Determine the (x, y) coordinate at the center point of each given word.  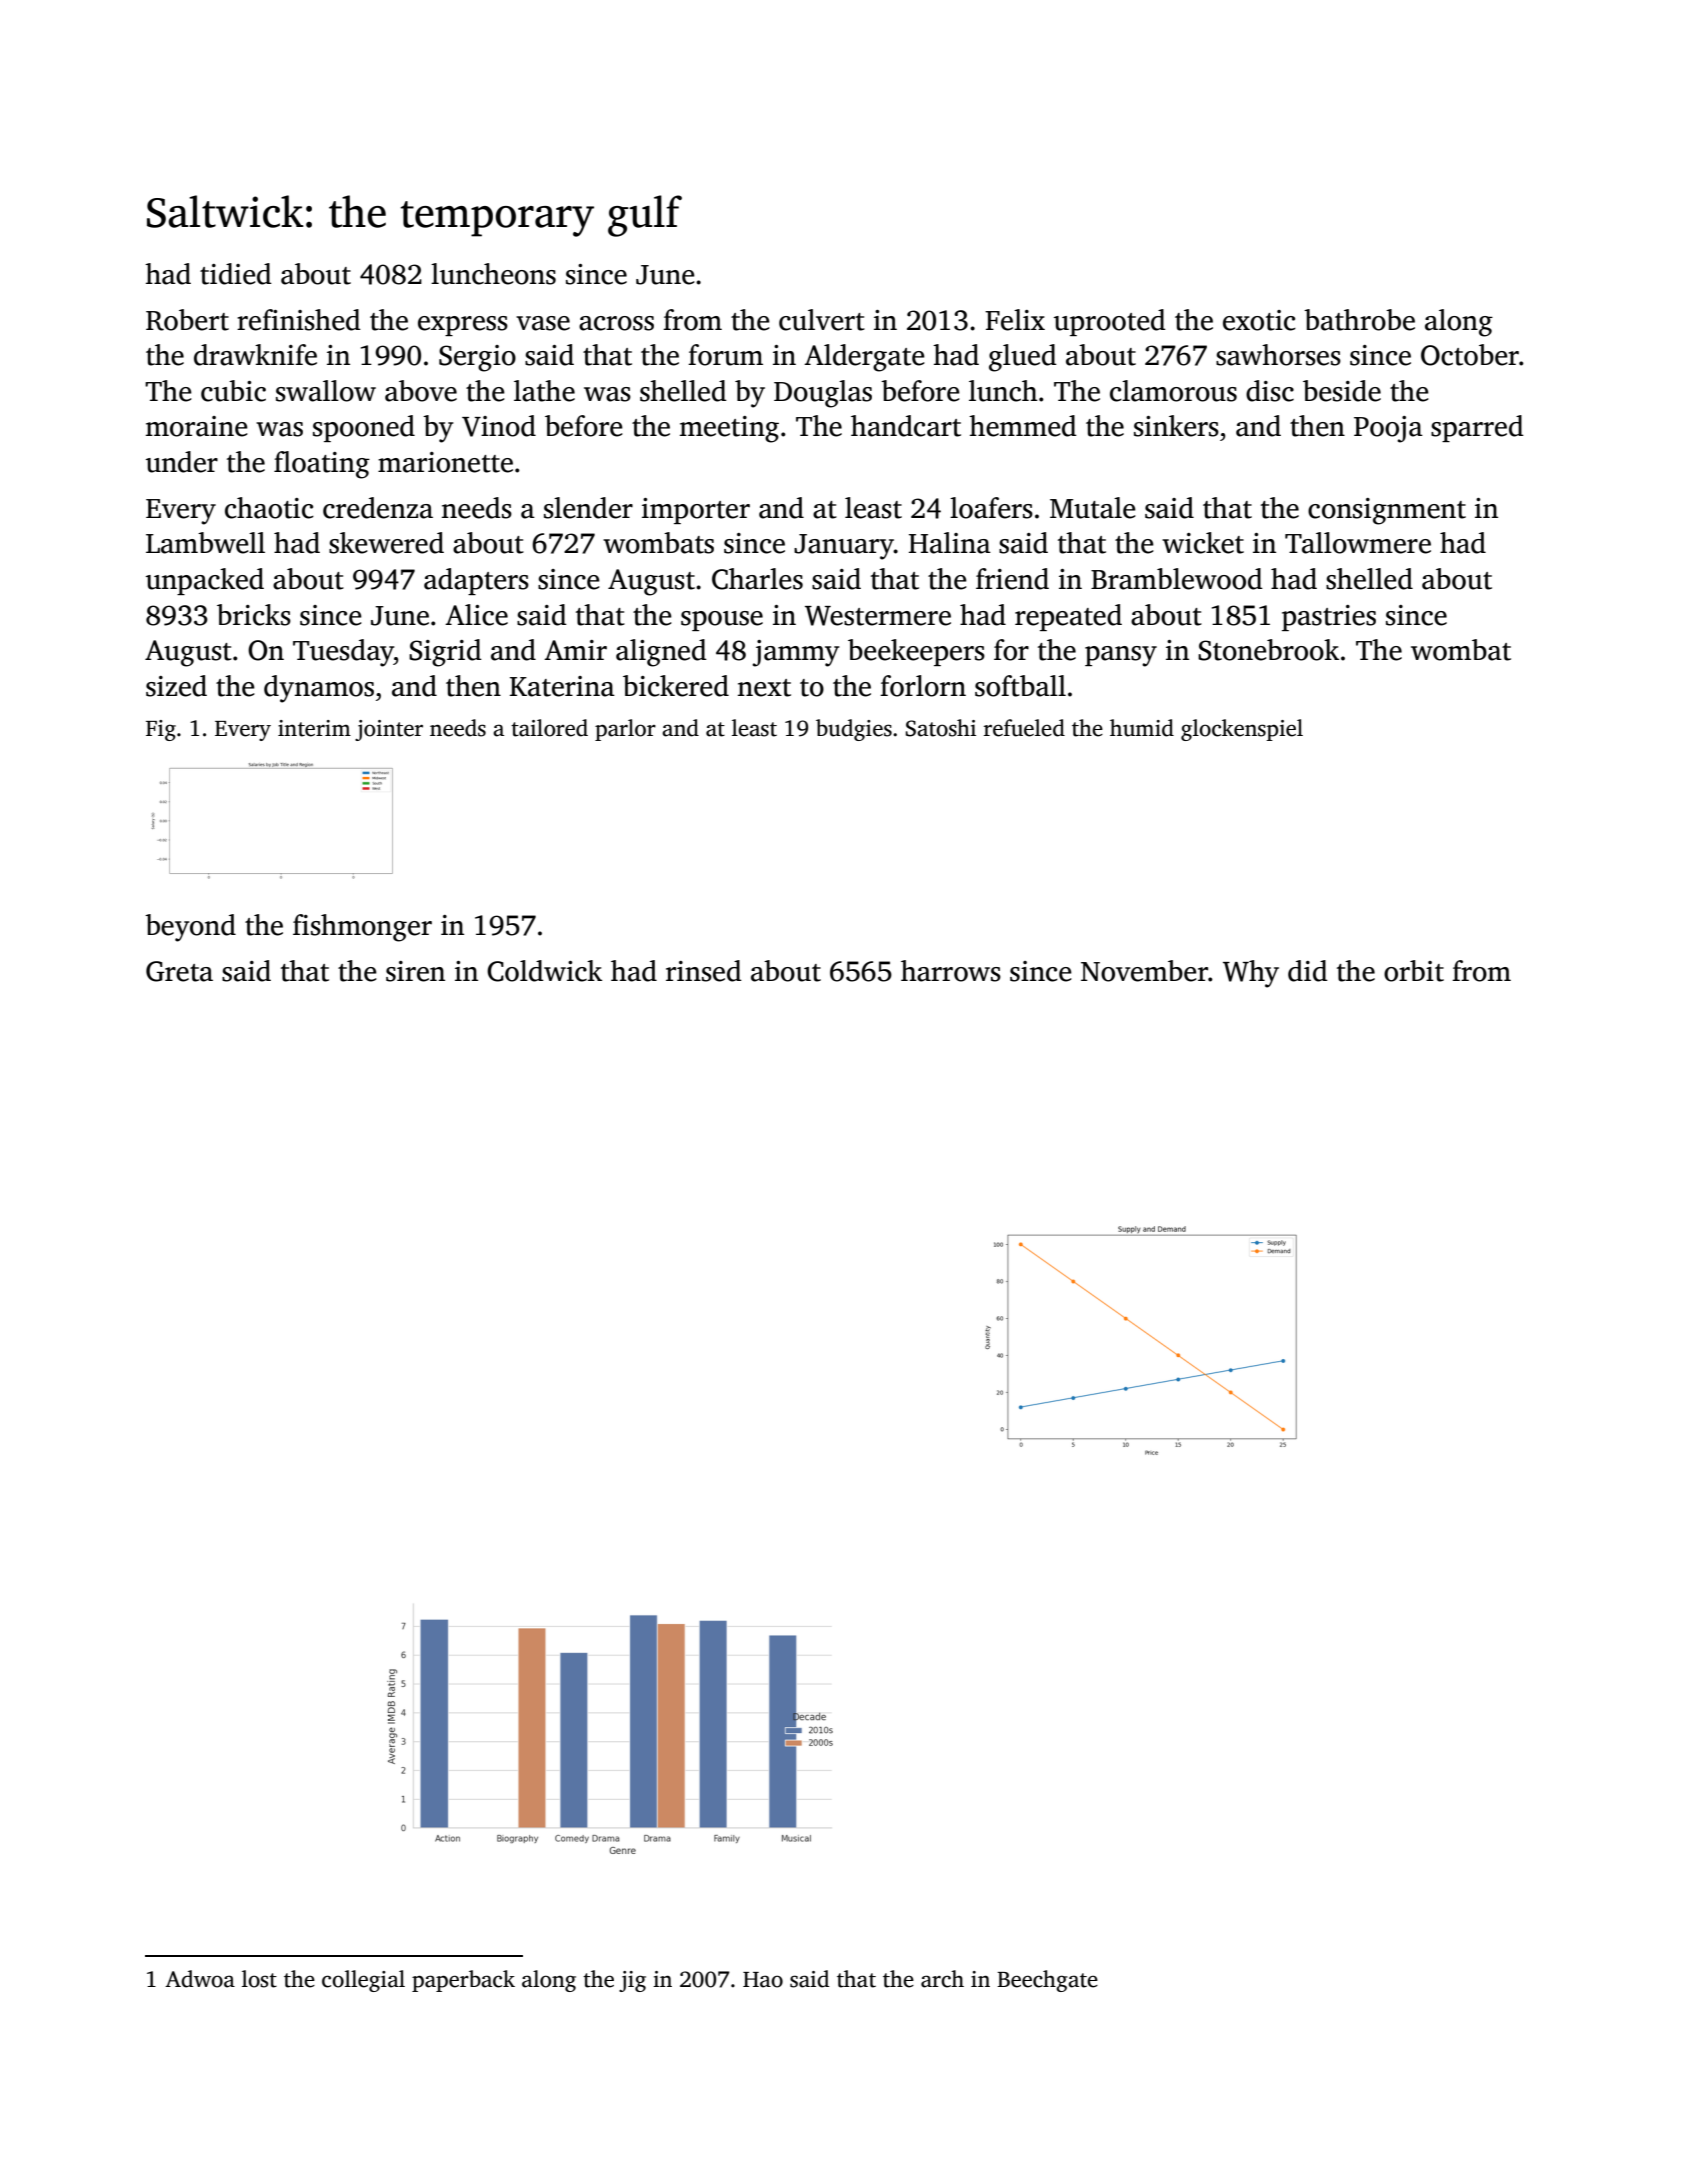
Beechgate (1047, 1981)
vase (543, 323)
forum (725, 355)
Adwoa (200, 1979)
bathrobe (1359, 320)
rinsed (704, 971)
